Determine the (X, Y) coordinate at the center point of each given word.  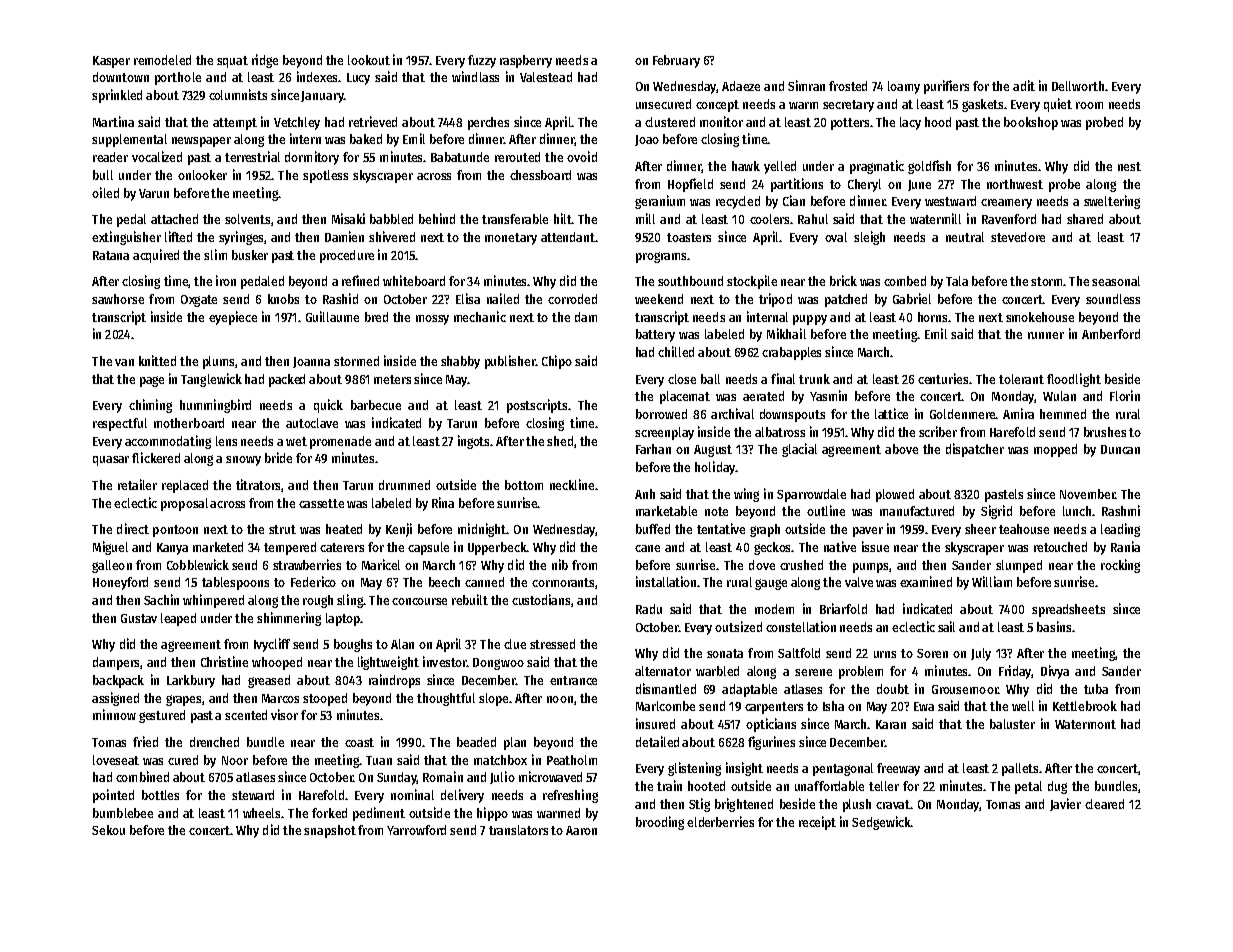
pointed (113, 796)
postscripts (537, 406)
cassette (321, 503)
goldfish (929, 167)
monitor (721, 121)
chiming (150, 406)
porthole (178, 78)
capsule (428, 548)
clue (515, 644)
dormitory (312, 158)
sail (946, 626)
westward (950, 201)
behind (437, 218)
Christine (224, 661)
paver (868, 532)
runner (1046, 335)
